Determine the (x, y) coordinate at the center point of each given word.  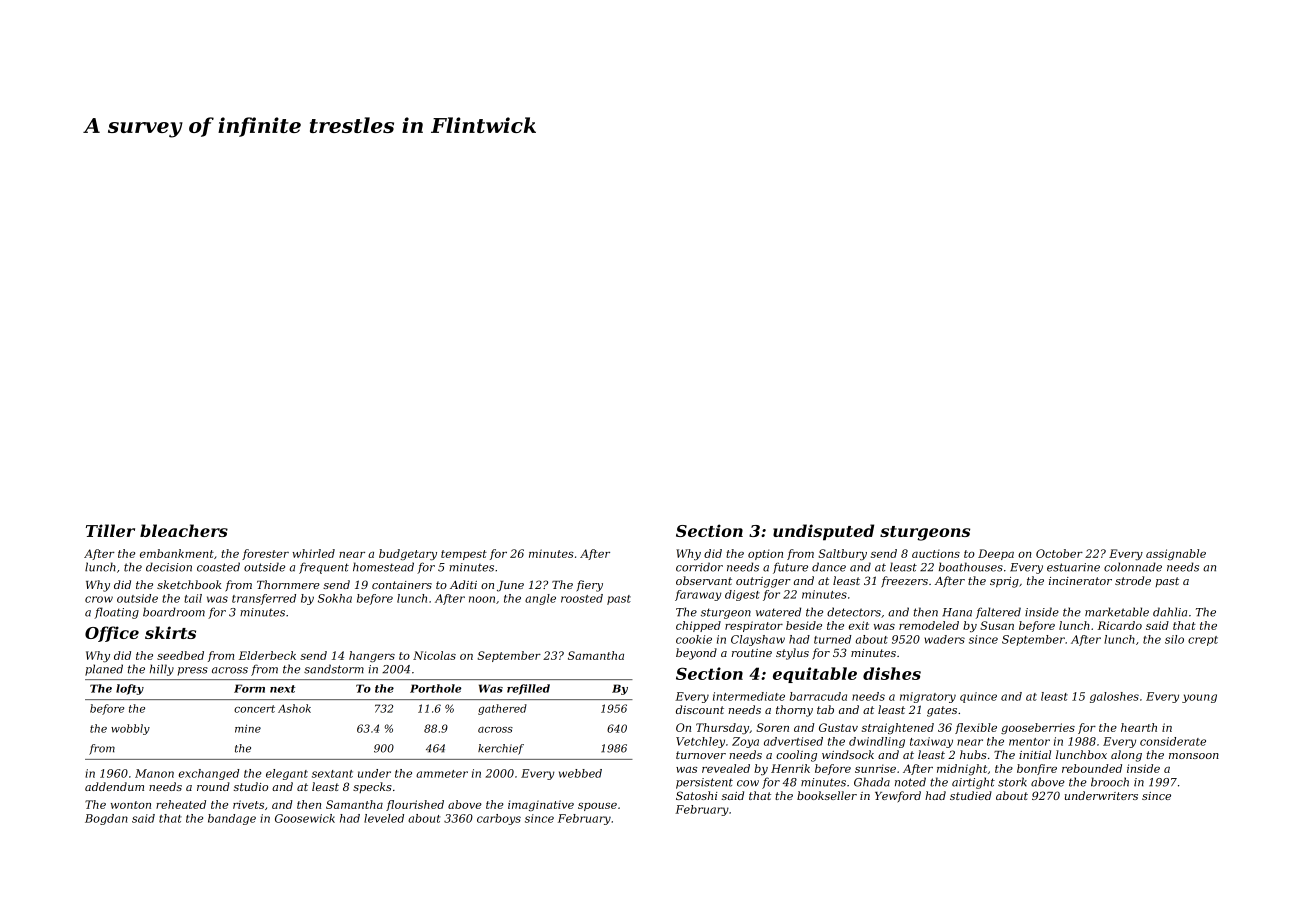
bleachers (184, 530)
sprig (1004, 582)
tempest (464, 555)
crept (1203, 641)
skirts (170, 632)
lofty (130, 689)
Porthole (435, 688)
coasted (218, 567)
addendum (114, 786)
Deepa (996, 554)
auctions (936, 553)
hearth (1139, 727)
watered (778, 612)
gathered (502, 709)
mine (248, 728)
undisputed (823, 532)
